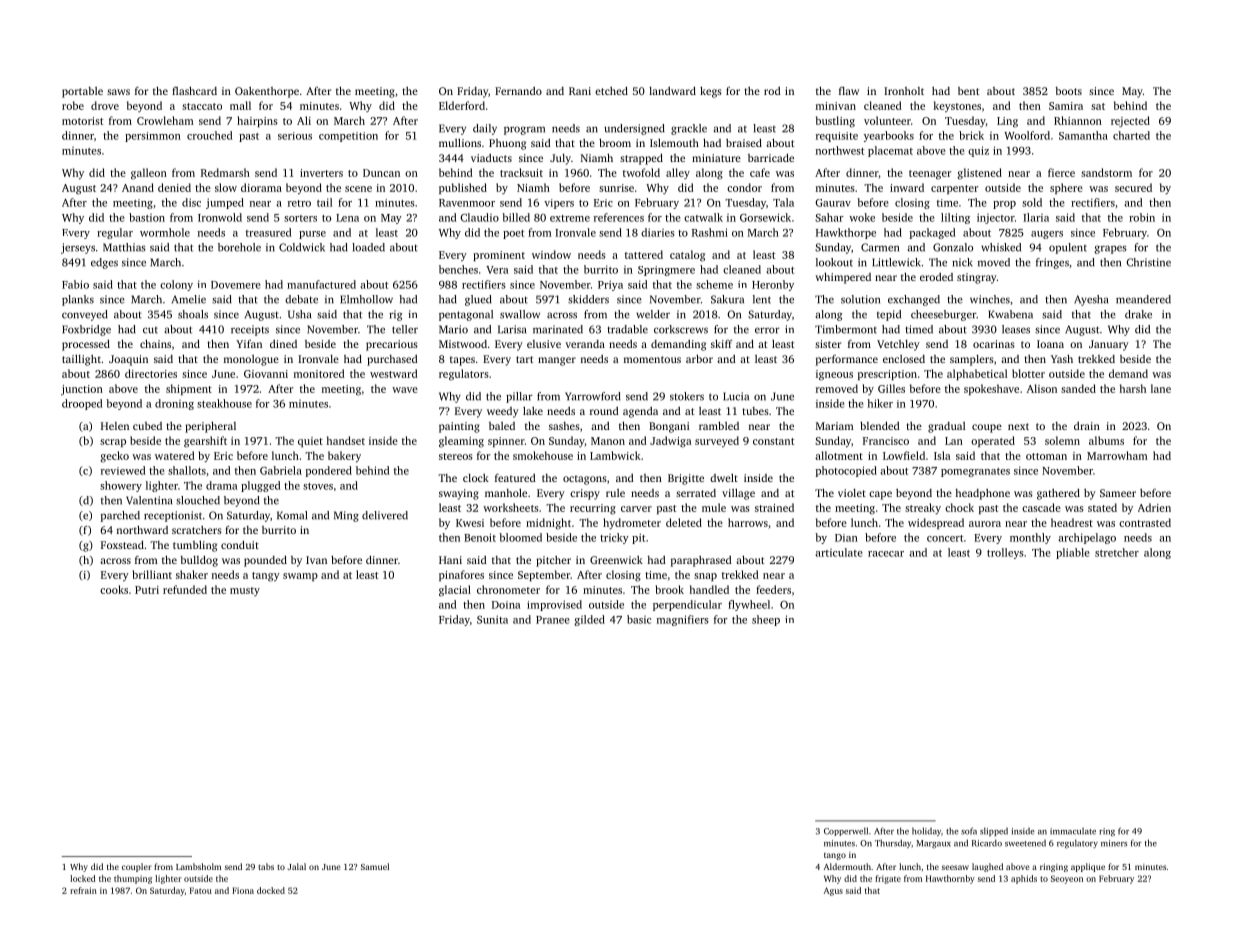 The image size is (1233, 952). Describe the element at coordinates (1067, 879) in the page. I see `Seoyeon` at that location.
